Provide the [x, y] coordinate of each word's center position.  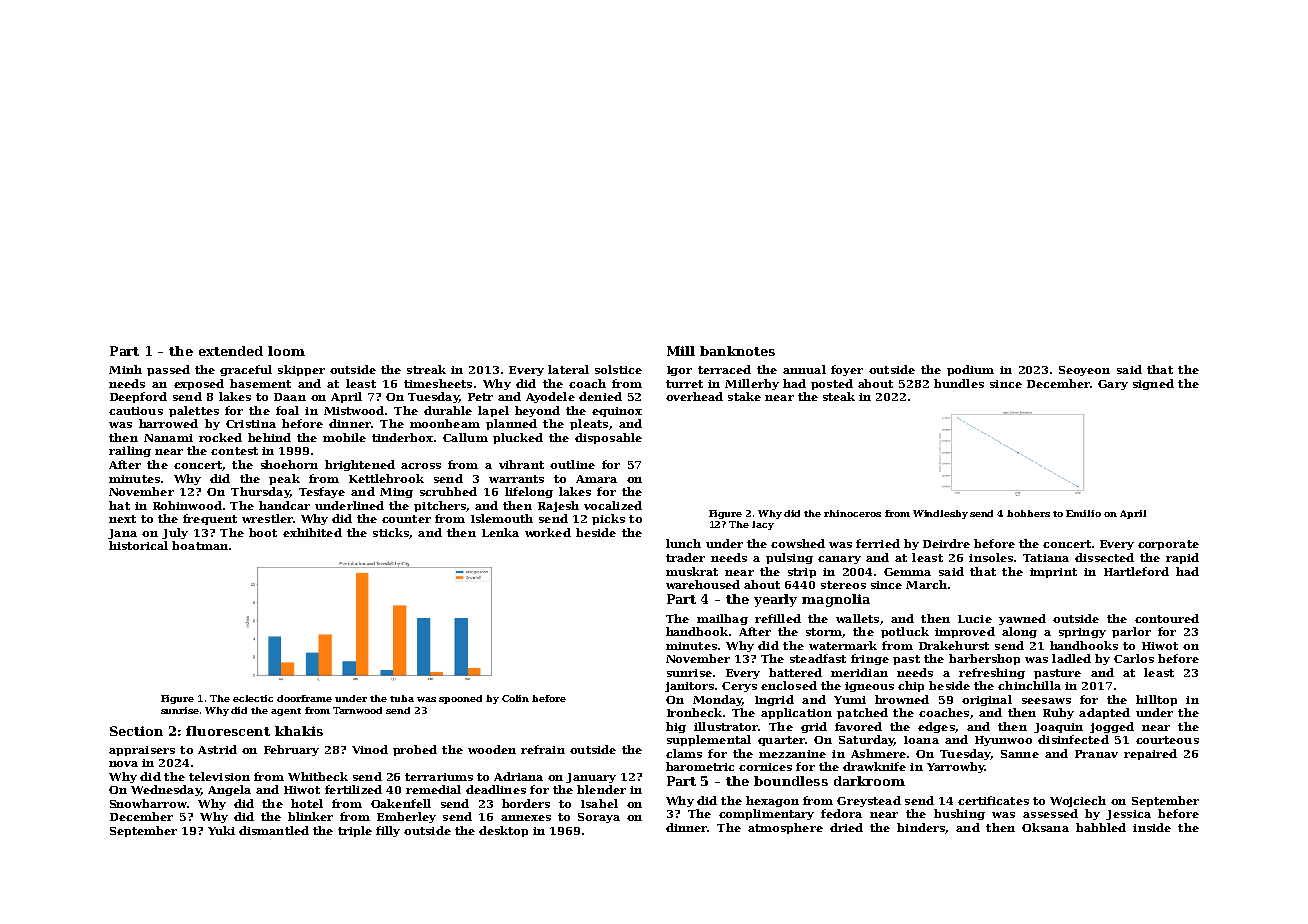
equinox [617, 412]
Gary [1113, 385]
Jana [122, 534]
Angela [229, 790]
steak [839, 396]
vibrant [521, 464]
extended [231, 351]
